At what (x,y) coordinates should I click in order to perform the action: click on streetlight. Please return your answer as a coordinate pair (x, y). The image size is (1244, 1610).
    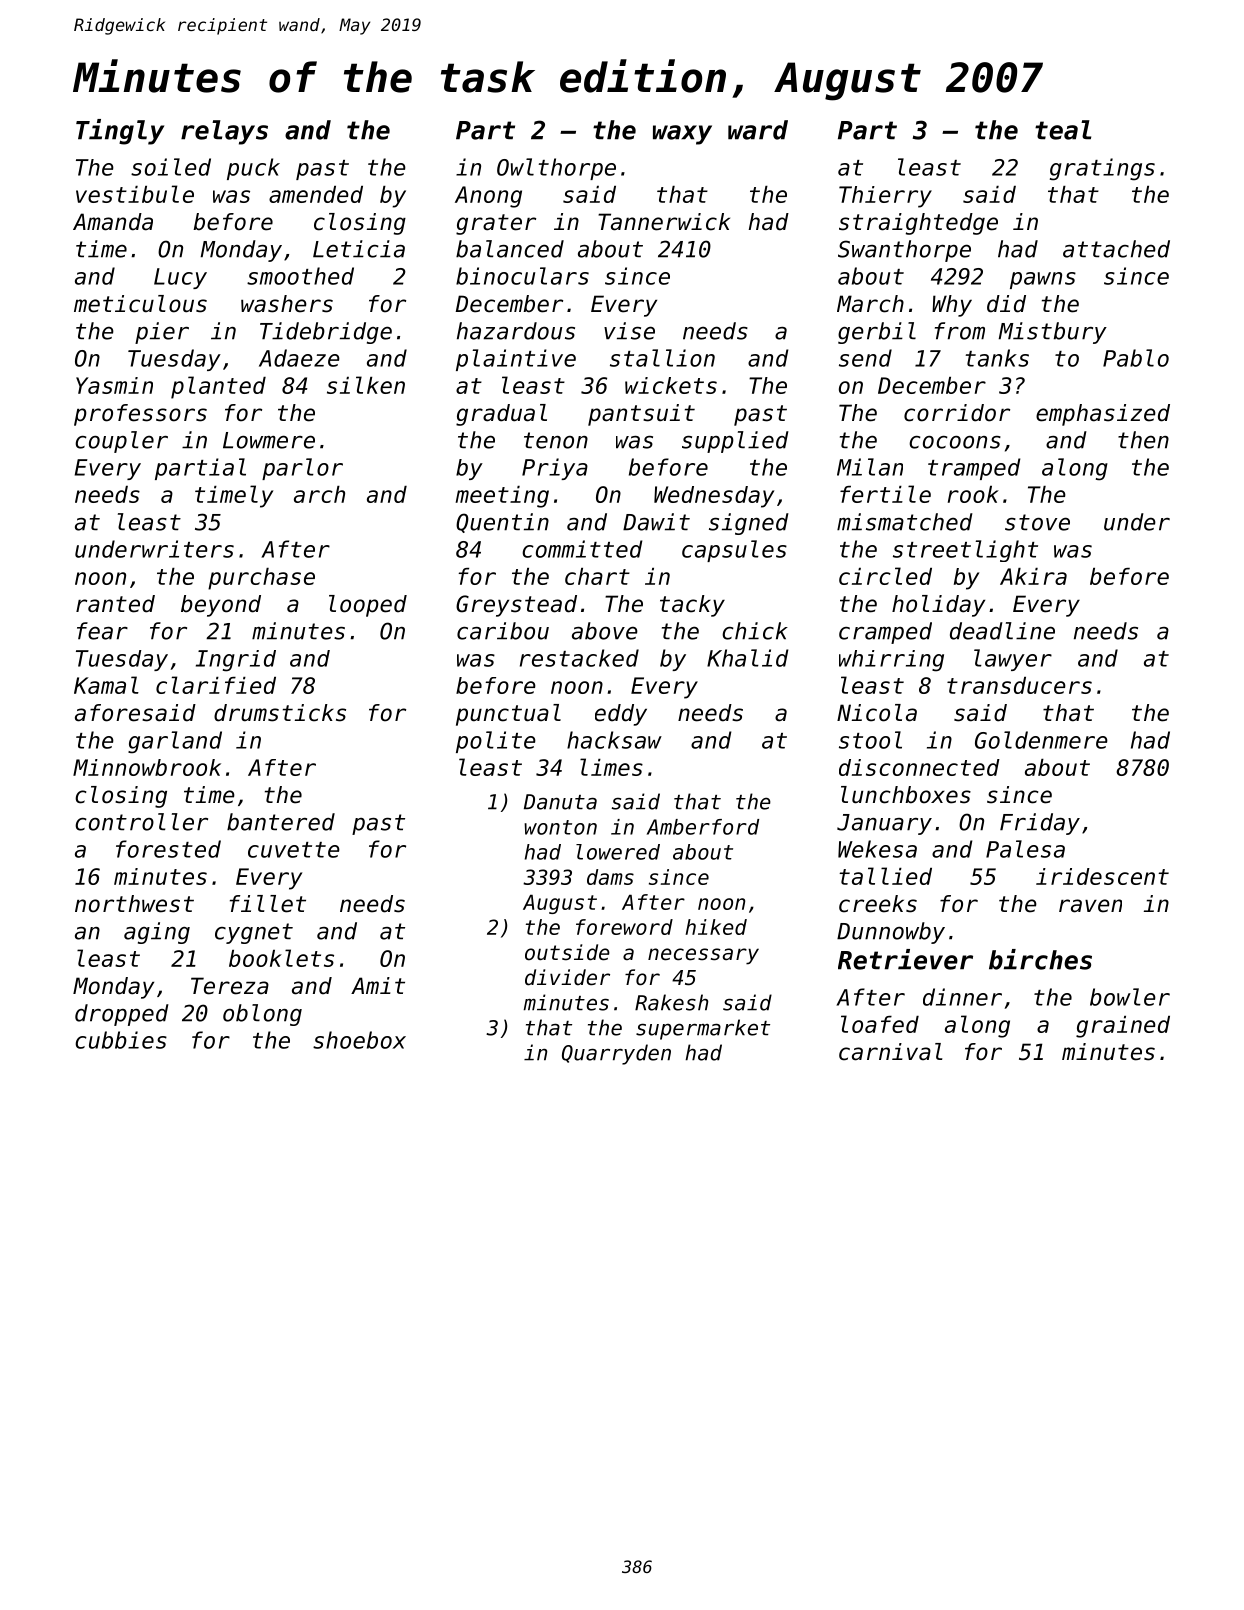
    Looking at the image, I should click on (965, 551).
